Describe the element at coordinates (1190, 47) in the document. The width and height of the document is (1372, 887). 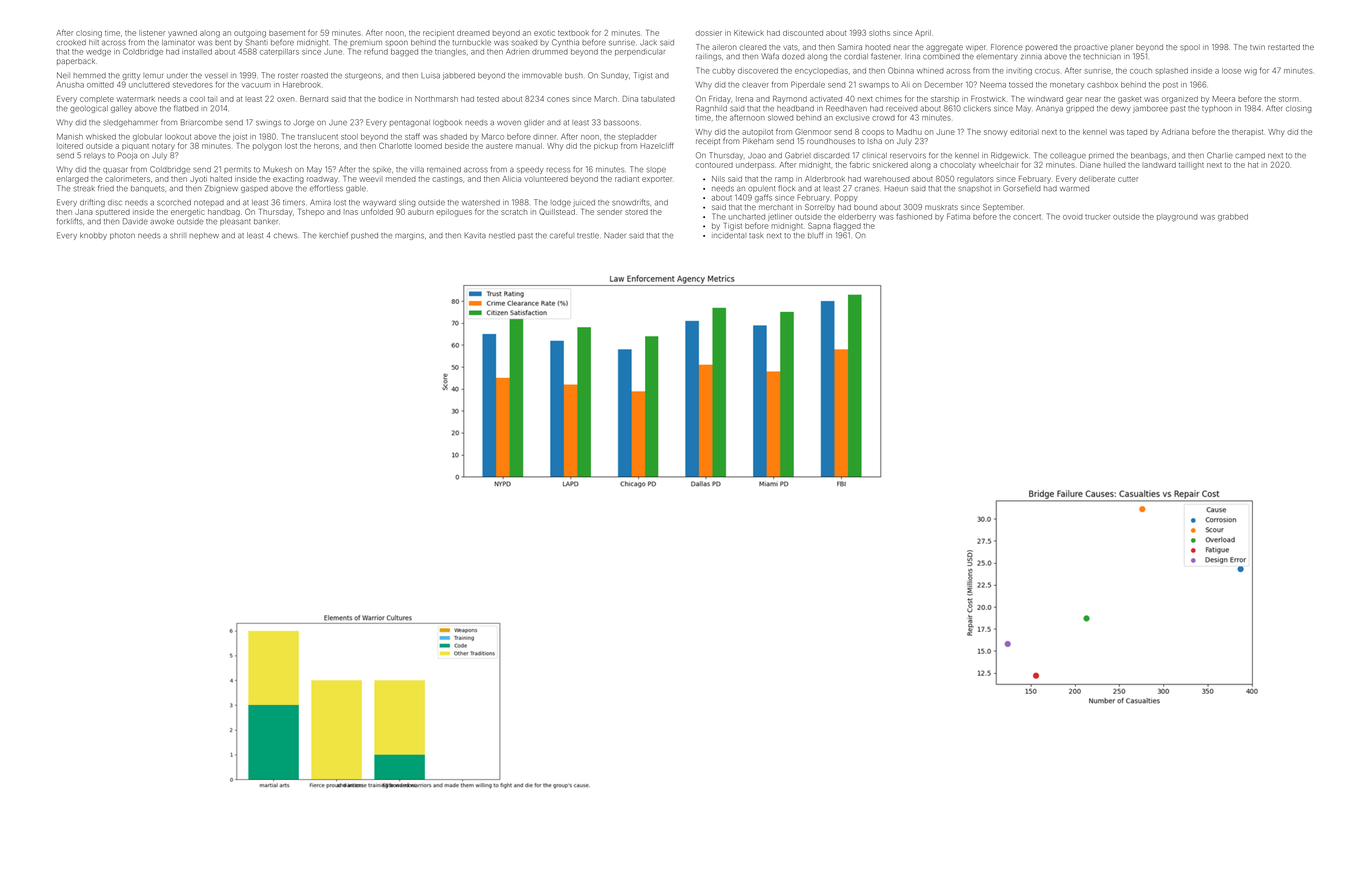
I see `spool` at that location.
